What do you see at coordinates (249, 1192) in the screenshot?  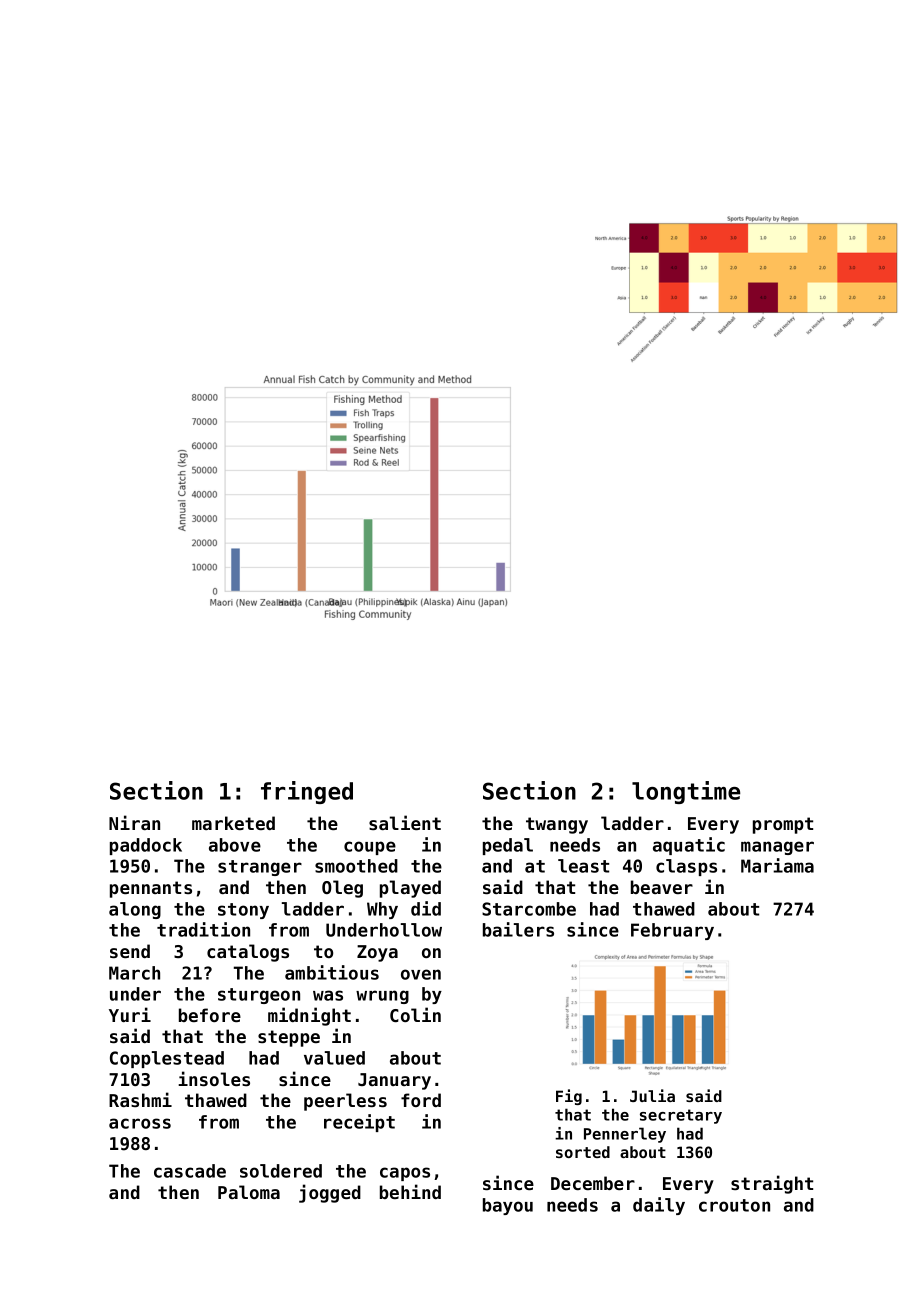 I see `Paloma` at bounding box center [249, 1192].
